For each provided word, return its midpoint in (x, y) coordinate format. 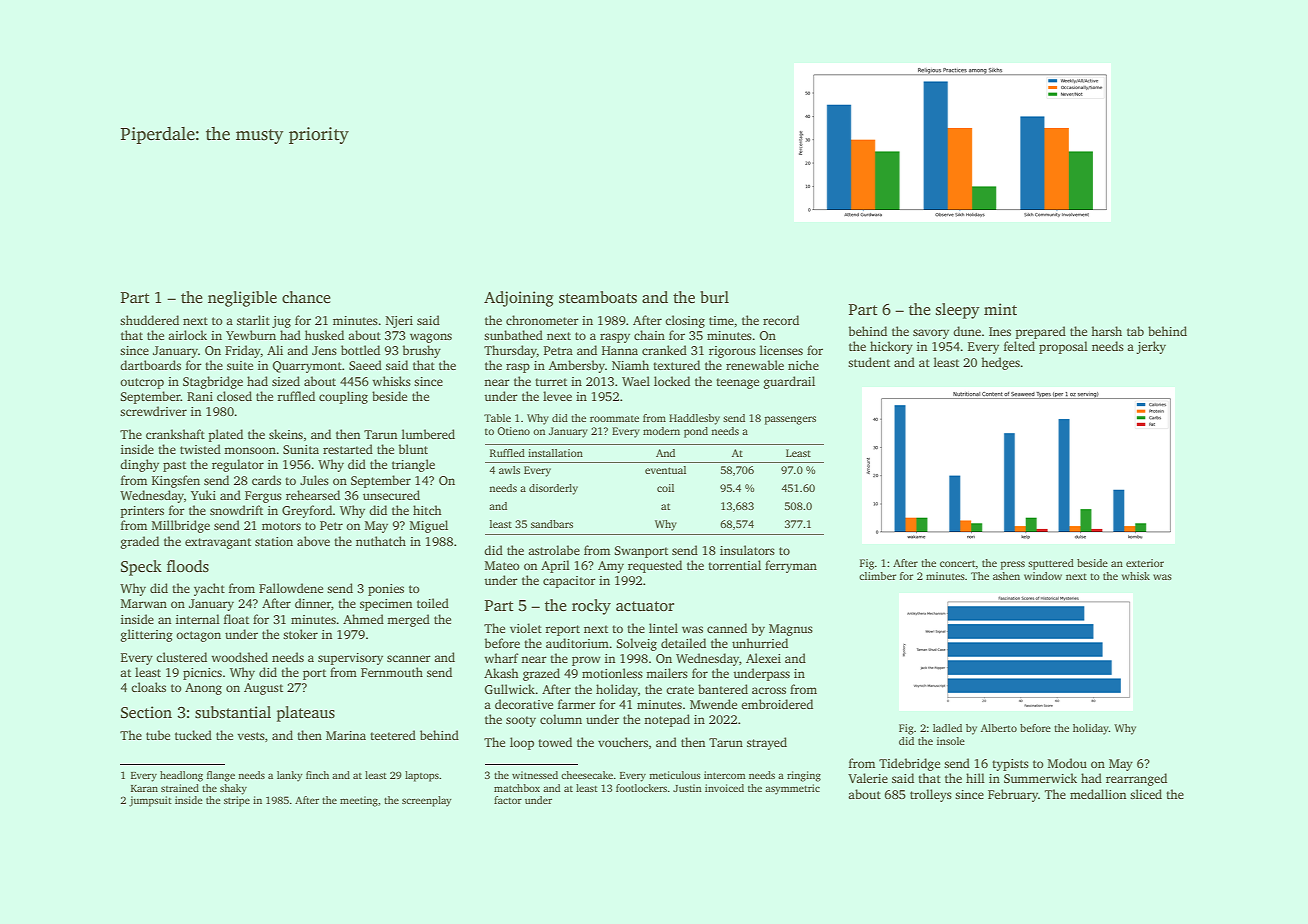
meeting (359, 801)
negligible (242, 299)
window (1043, 576)
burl (714, 297)
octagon (198, 636)
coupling (343, 397)
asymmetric (792, 789)
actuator (645, 606)
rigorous (732, 352)
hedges (1000, 363)
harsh (1106, 331)
